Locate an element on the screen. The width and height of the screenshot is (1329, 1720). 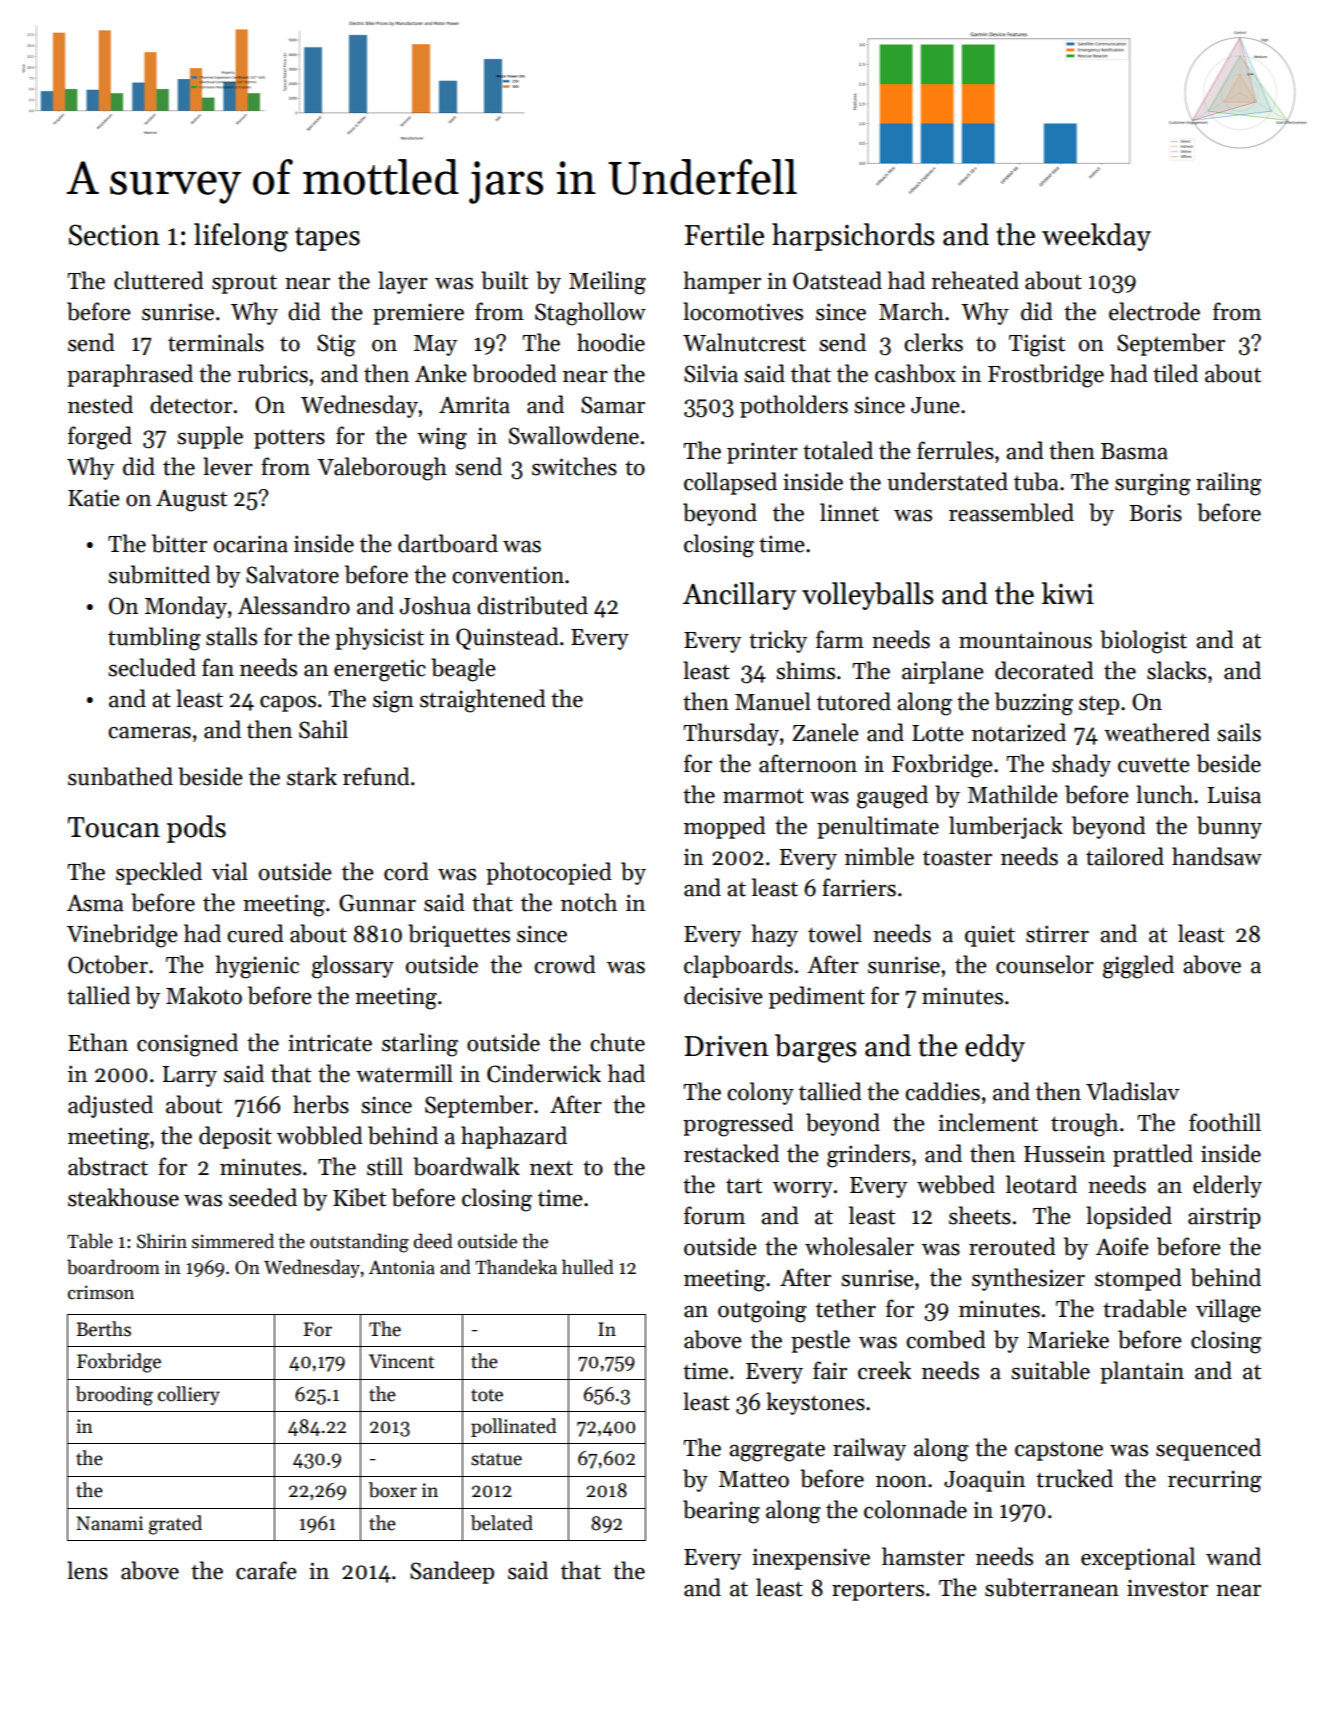
seeded is located at coordinates (263, 1197).
